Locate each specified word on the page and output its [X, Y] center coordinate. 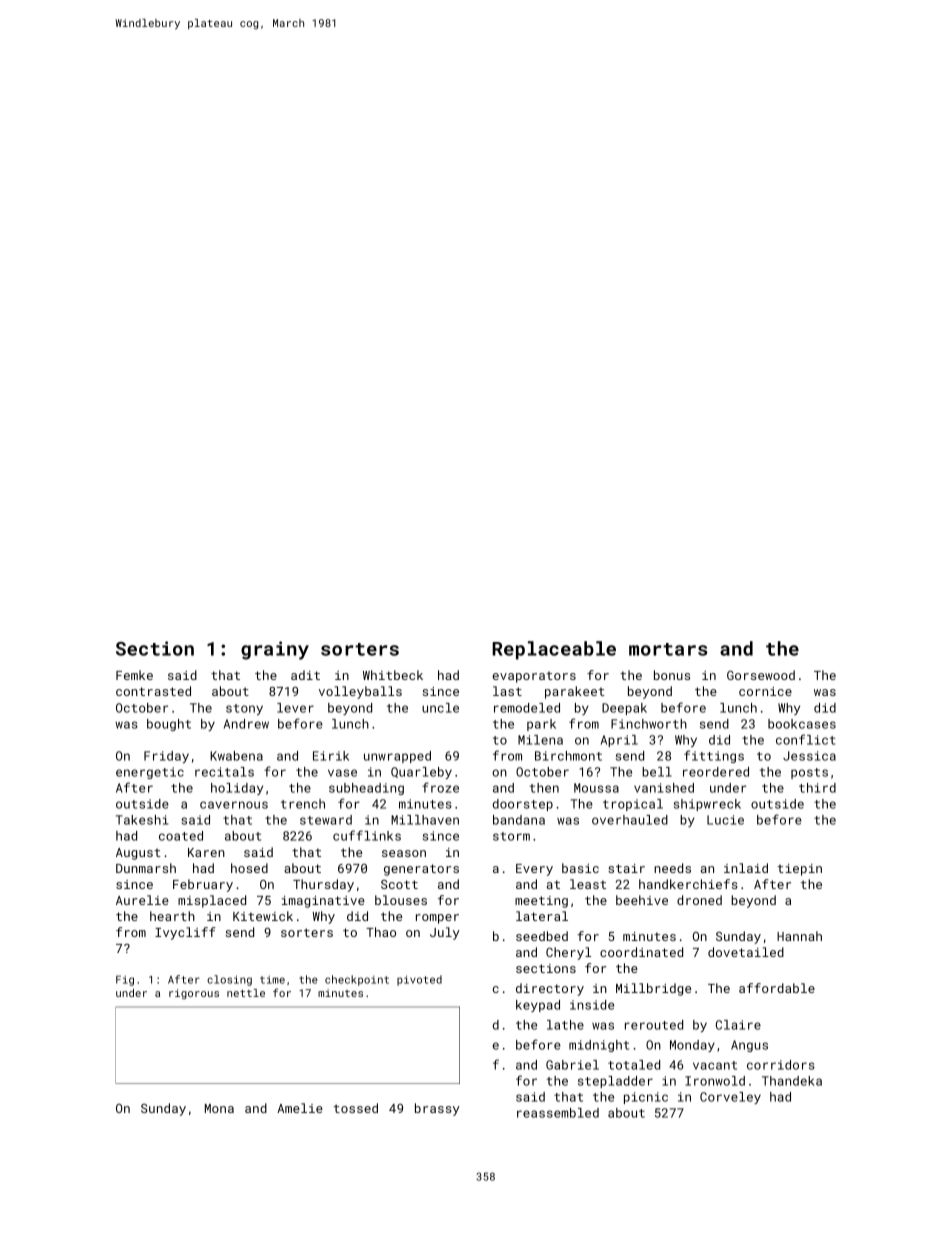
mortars [668, 649]
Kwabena [236, 756]
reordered [716, 772]
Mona [219, 1108]
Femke [134, 675]
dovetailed [746, 952]
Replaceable [554, 650]
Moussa [596, 788]
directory [550, 989]
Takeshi [142, 820]
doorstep [523, 805]
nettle [246, 993]
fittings [714, 756]
